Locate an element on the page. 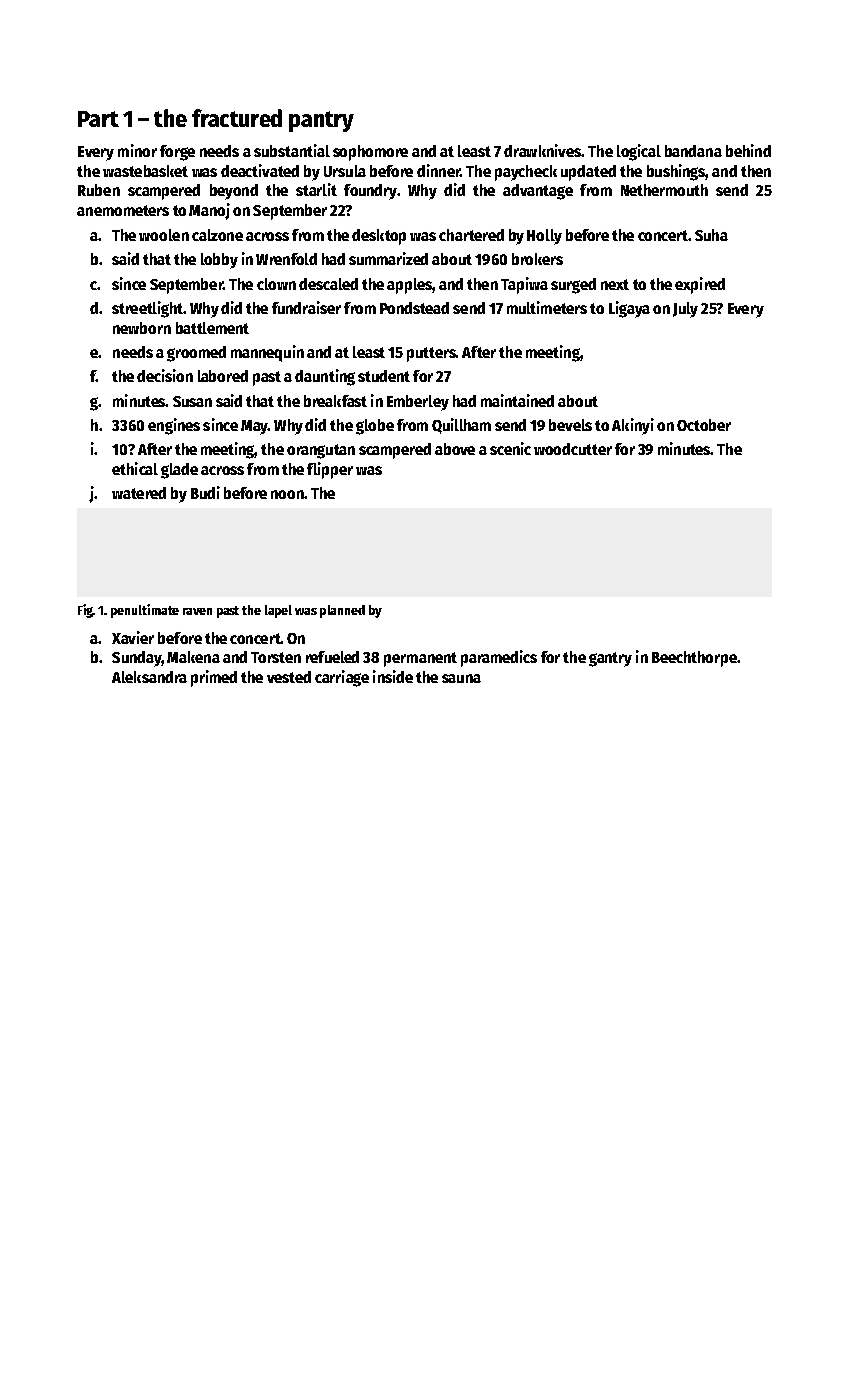 This page has width=849, height=1400. vested is located at coordinates (289, 677).
